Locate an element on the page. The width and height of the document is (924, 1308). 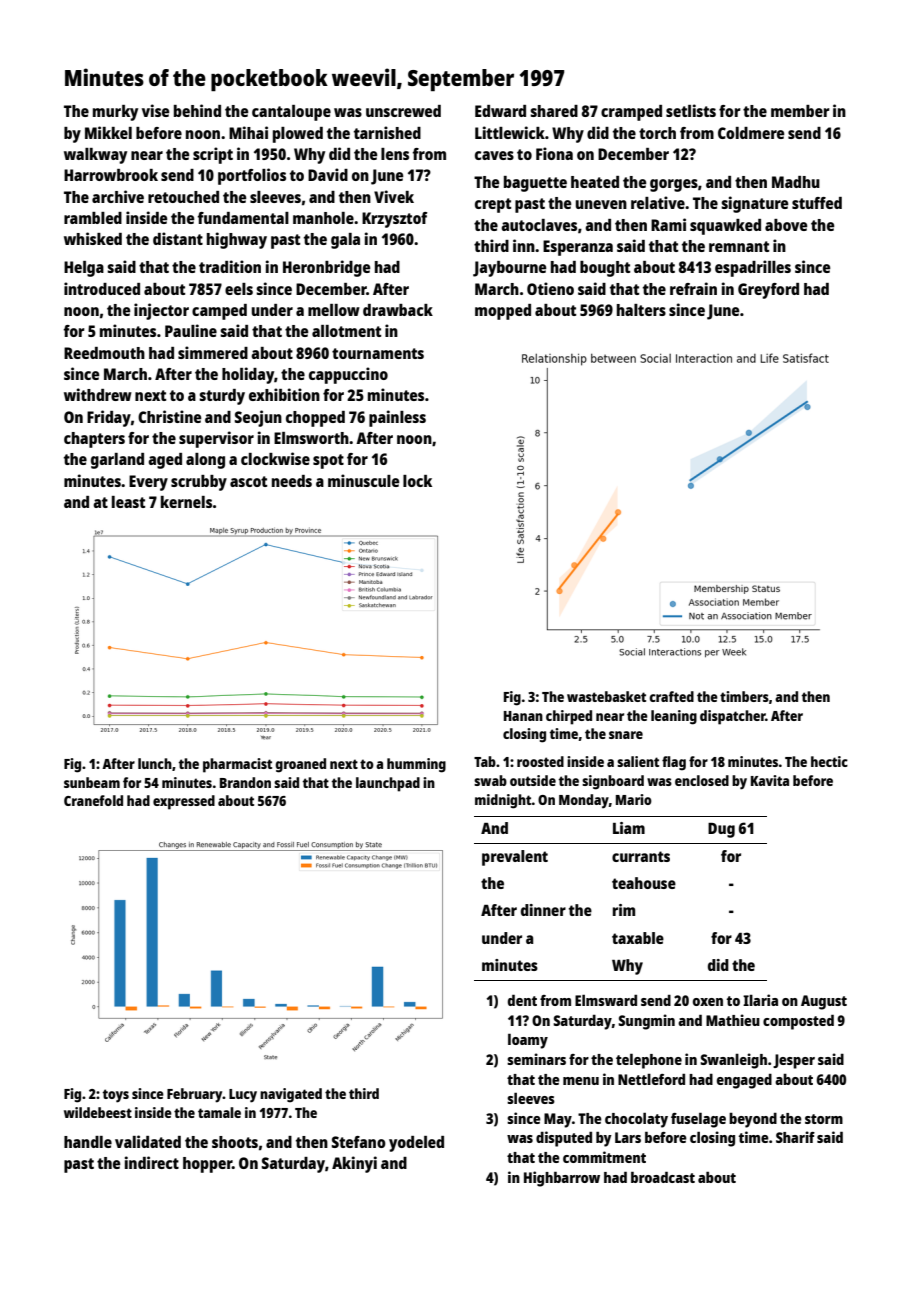
Cranefold is located at coordinates (93, 800).
